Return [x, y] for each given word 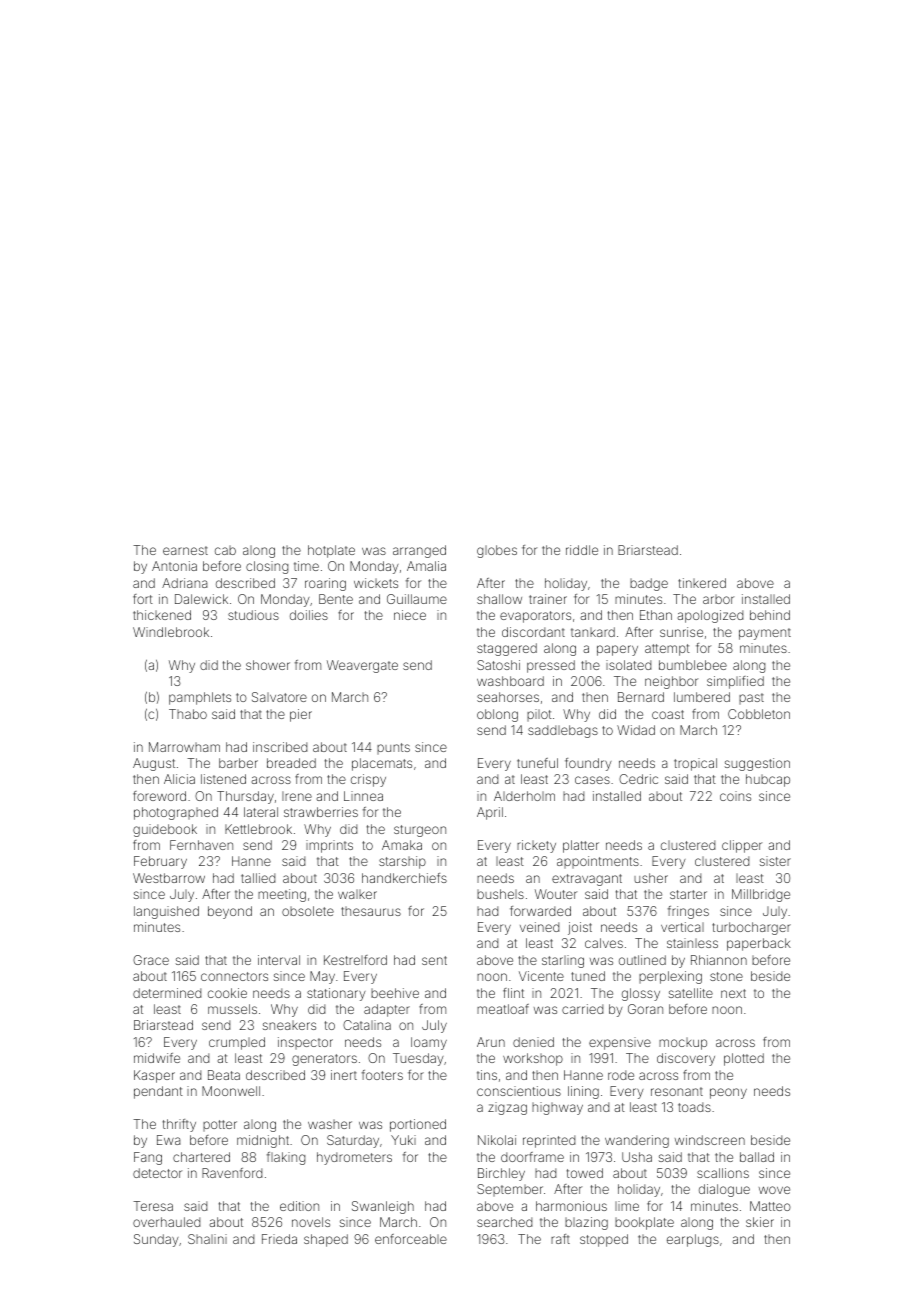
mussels [232, 1009]
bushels [500, 894]
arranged [419, 551]
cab [225, 550]
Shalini [207, 1239]
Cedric [638, 779]
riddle [582, 550]
